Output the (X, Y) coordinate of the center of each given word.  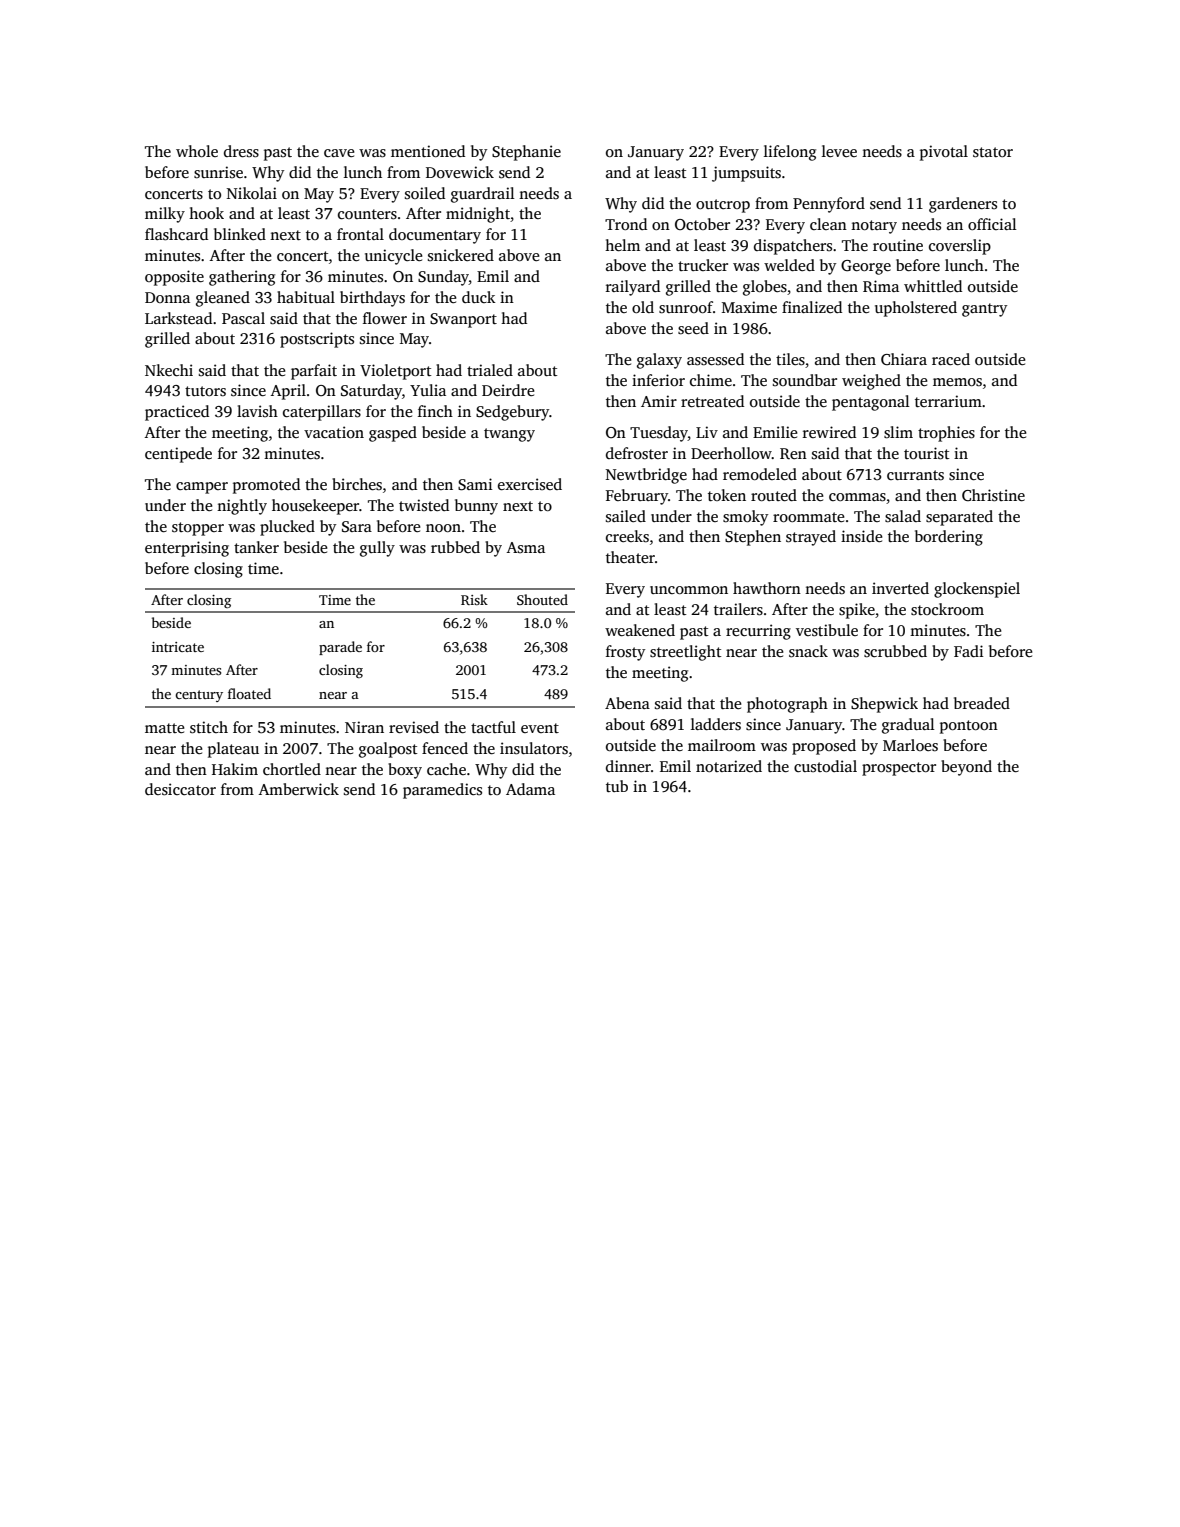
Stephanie (526, 153)
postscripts (317, 340)
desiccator (180, 789)
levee (839, 151)
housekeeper (315, 507)
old (643, 307)
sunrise (218, 172)
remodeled (760, 474)
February (637, 497)
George (866, 267)
